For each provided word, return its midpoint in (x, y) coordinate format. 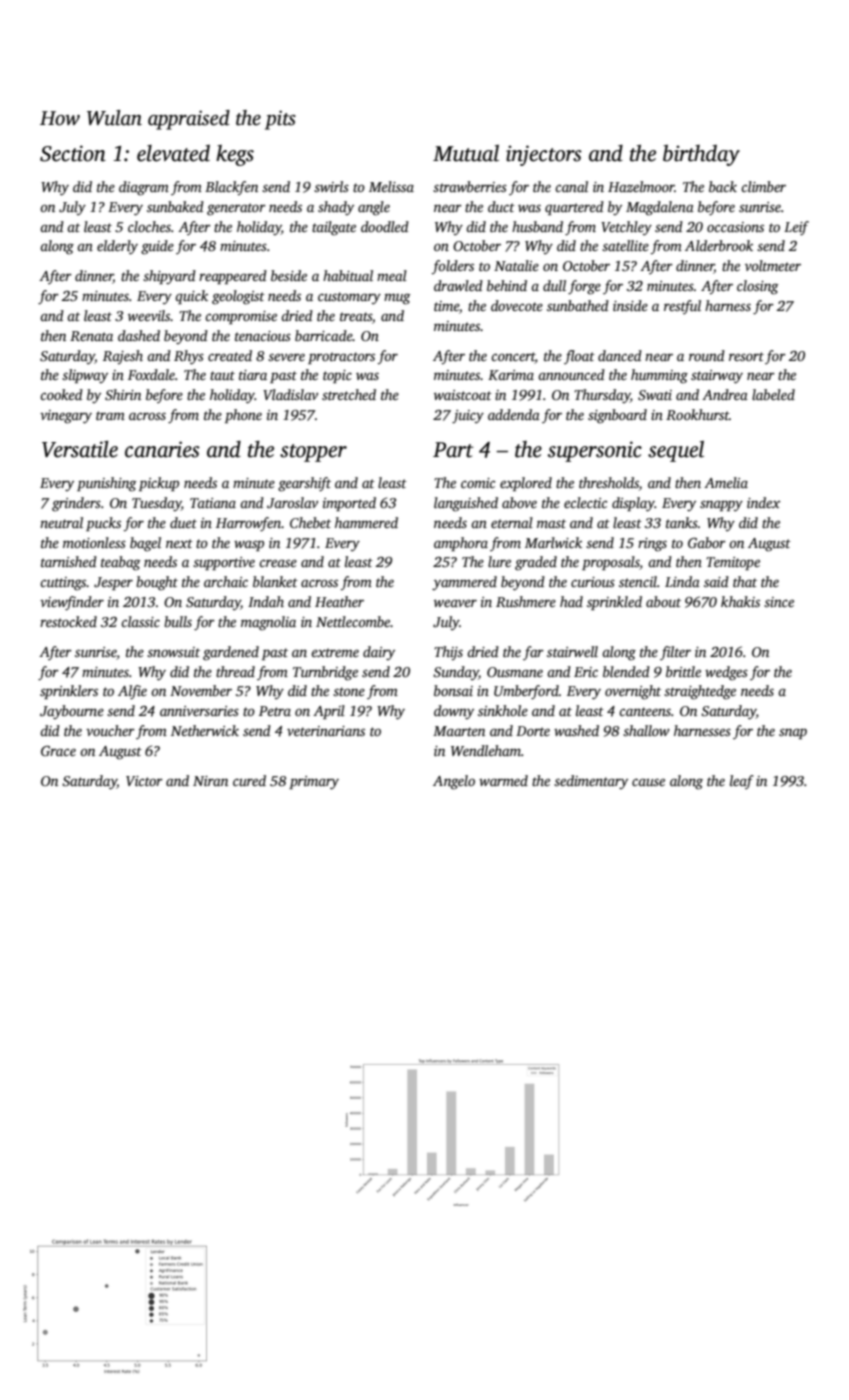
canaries (162, 449)
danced (620, 355)
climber (763, 186)
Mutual (466, 153)
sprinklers (69, 692)
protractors (341, 358)
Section (73, 153)
